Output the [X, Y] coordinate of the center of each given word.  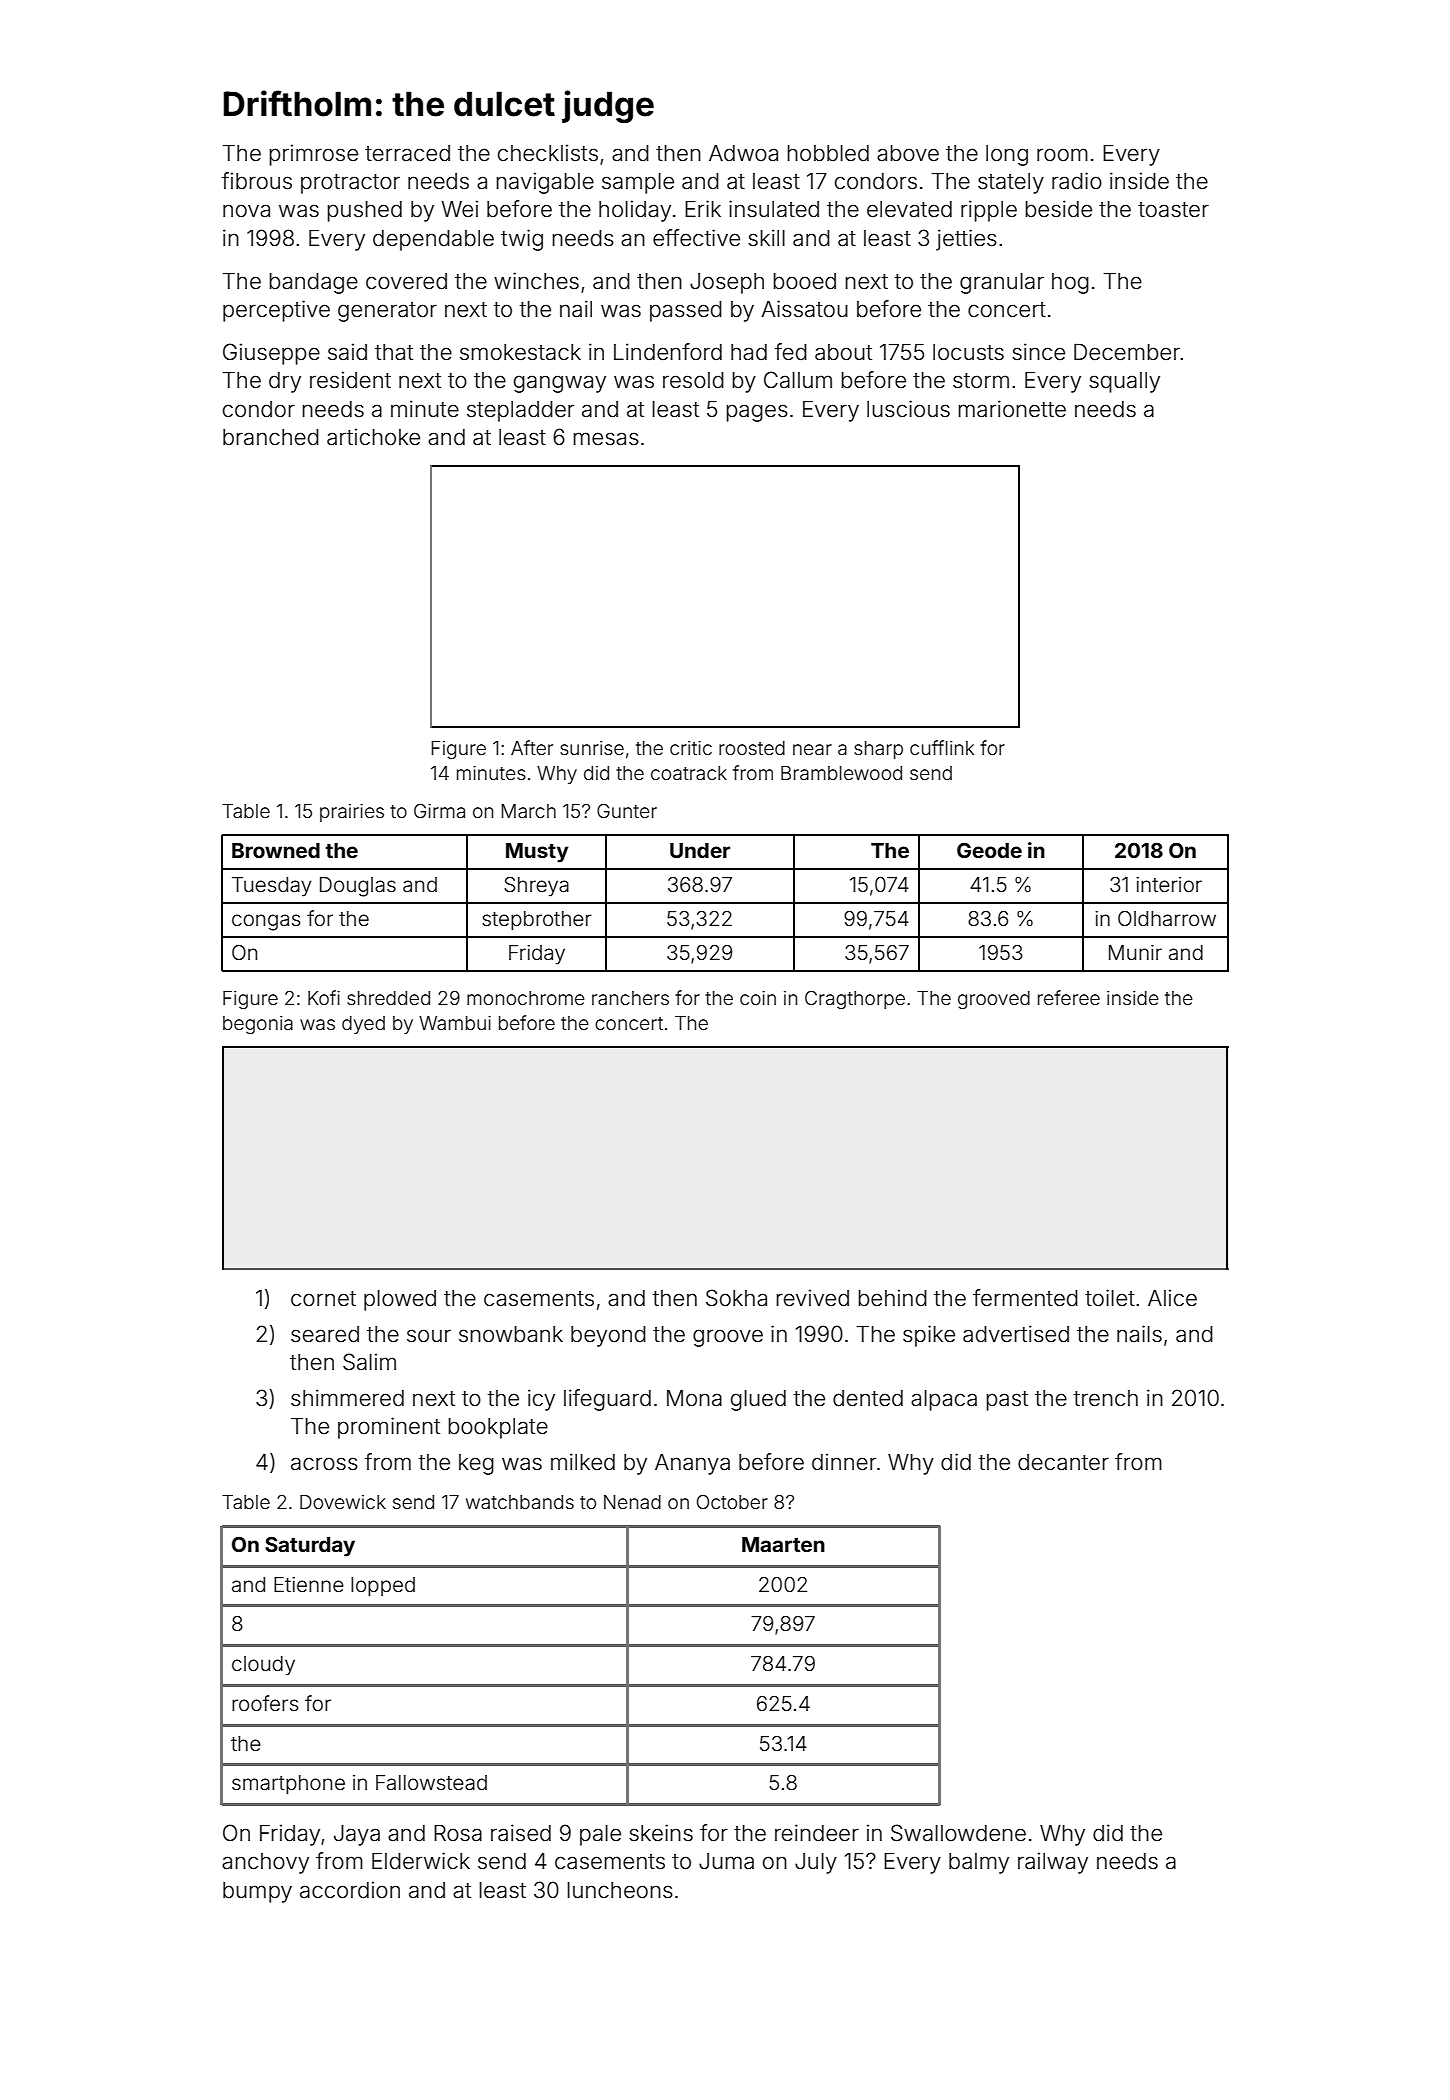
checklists [548, 153]
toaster [1173, 210]
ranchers [630, 998]
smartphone [288, 1784]
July [816, 1863]
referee [1069, 997]
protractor [350, 184]
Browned [276, 850]
